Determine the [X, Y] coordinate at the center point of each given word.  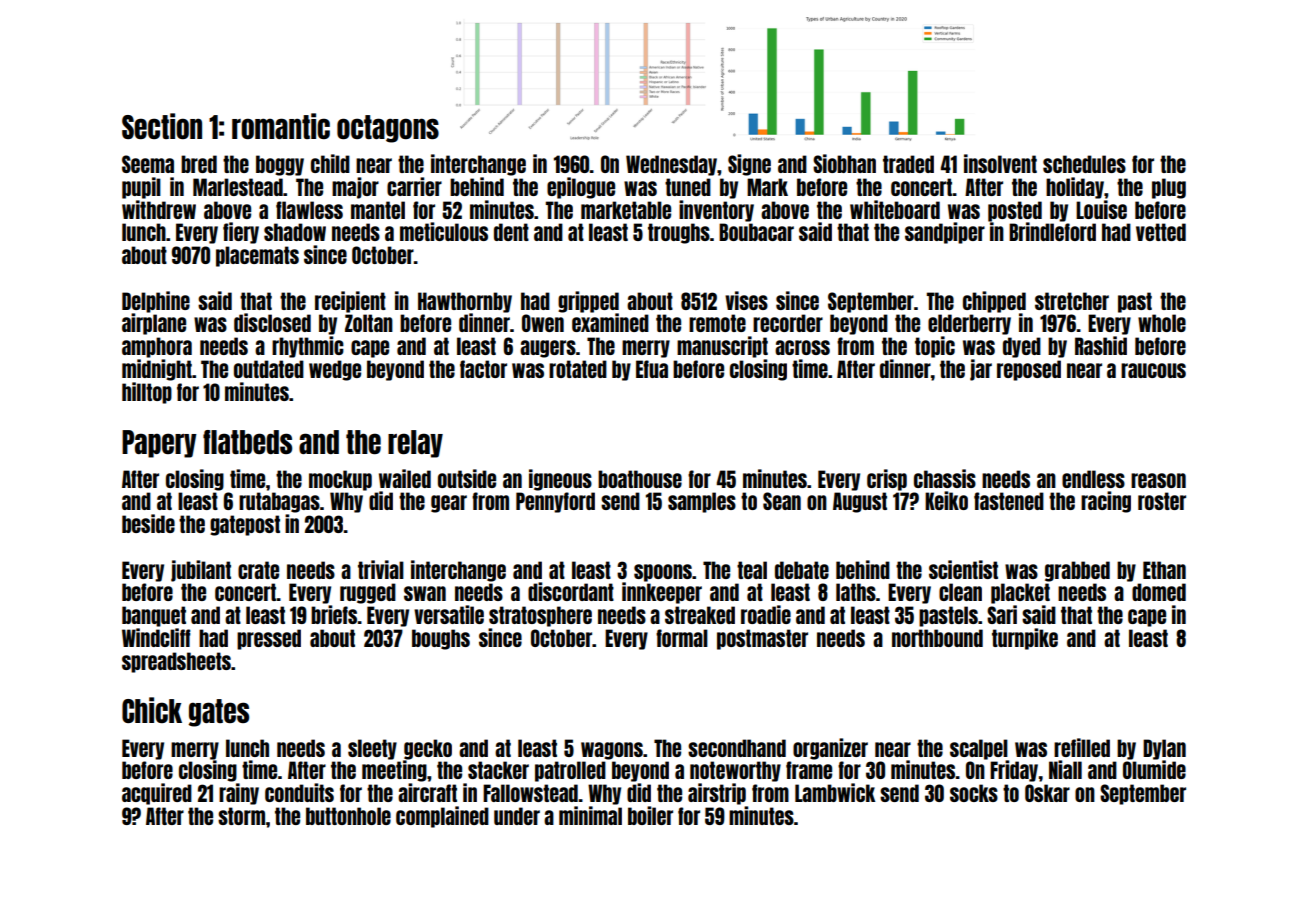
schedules [1084, 164]
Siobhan [844, 163]
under [517, 816]
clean [960, 592]
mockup [340, 480]
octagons [388, 129]
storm [241, 816]
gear [449, 504]
